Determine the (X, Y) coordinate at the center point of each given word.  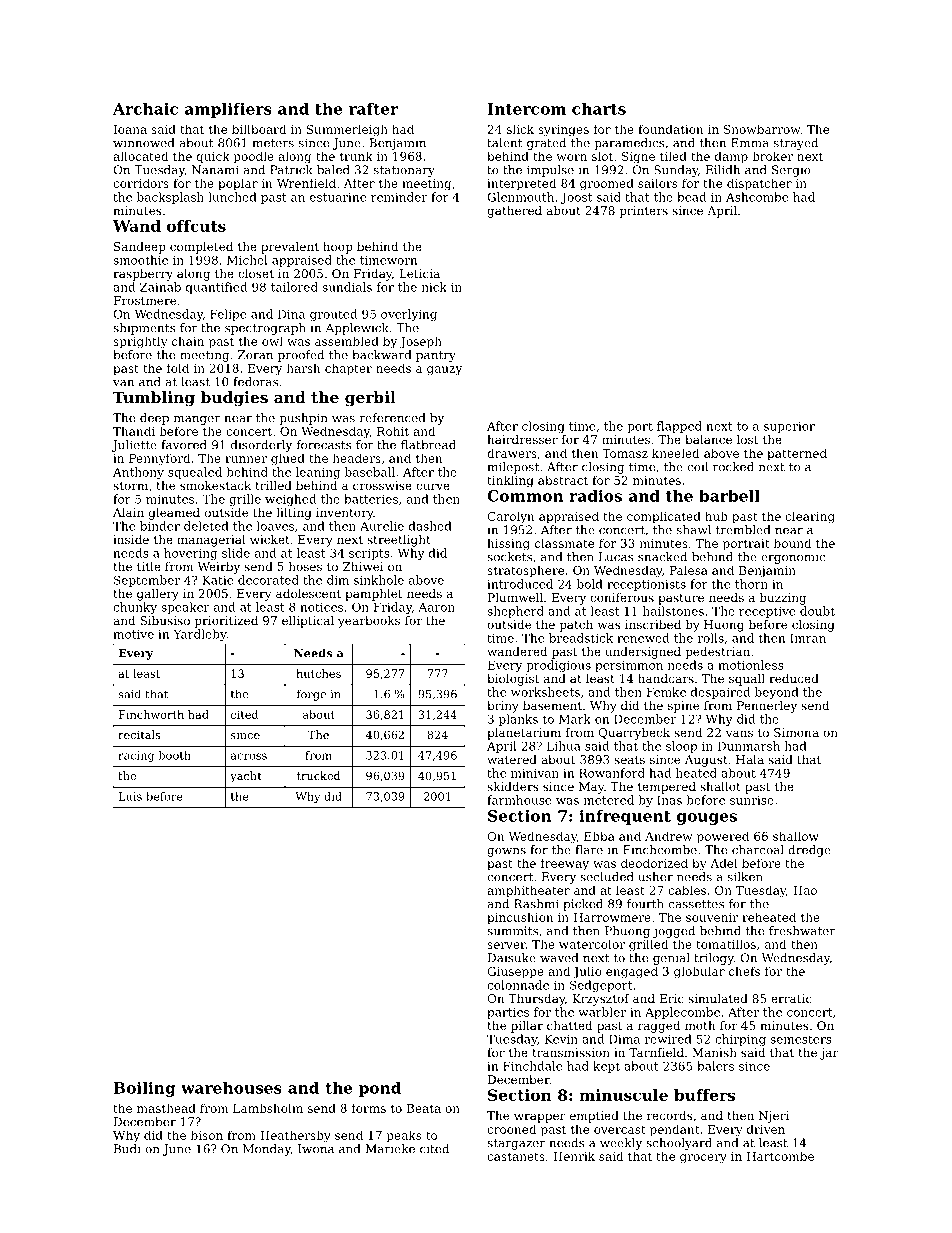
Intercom (527, 109)
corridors (141, 183)
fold (178, 368)
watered (512, 759)
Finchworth (151, 714)
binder (160, 526)
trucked (319, 775)
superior (789, 427)
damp (731, 157)
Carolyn (511, 517)
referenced (392, 418)
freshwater (802, 931)
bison (207, 1135)
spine (683, 707)
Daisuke (512, 958)
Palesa (689, 570)
